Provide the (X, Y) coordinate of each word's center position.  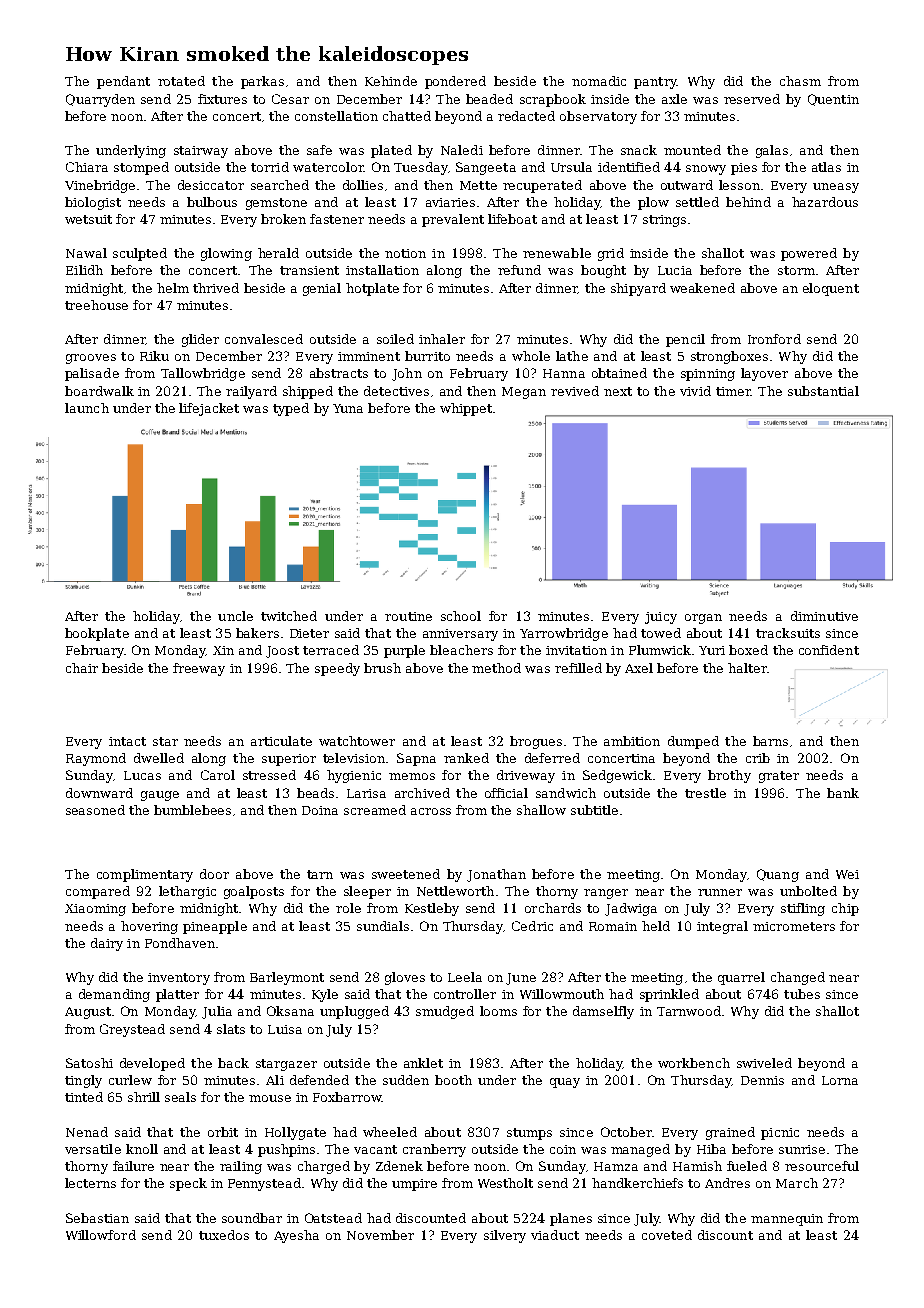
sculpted (140, 254)
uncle (235, 616)
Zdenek (399, 1166)
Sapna (416, 759)
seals (180, 1097)
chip (845, 909)
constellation (336, 116)
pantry (655, 83)
